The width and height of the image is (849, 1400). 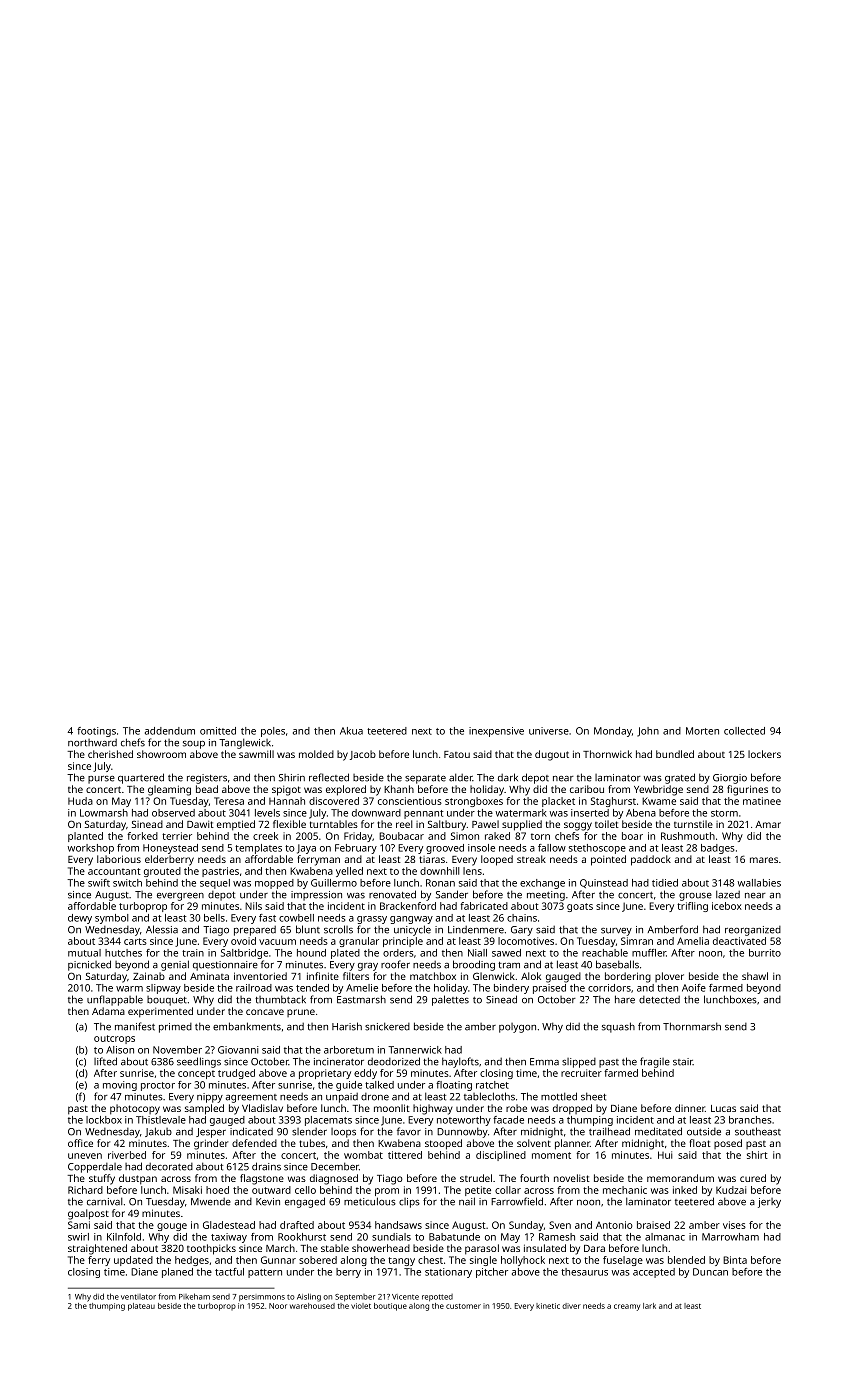 I want to click on bindery, so click(x=511, y=989).
